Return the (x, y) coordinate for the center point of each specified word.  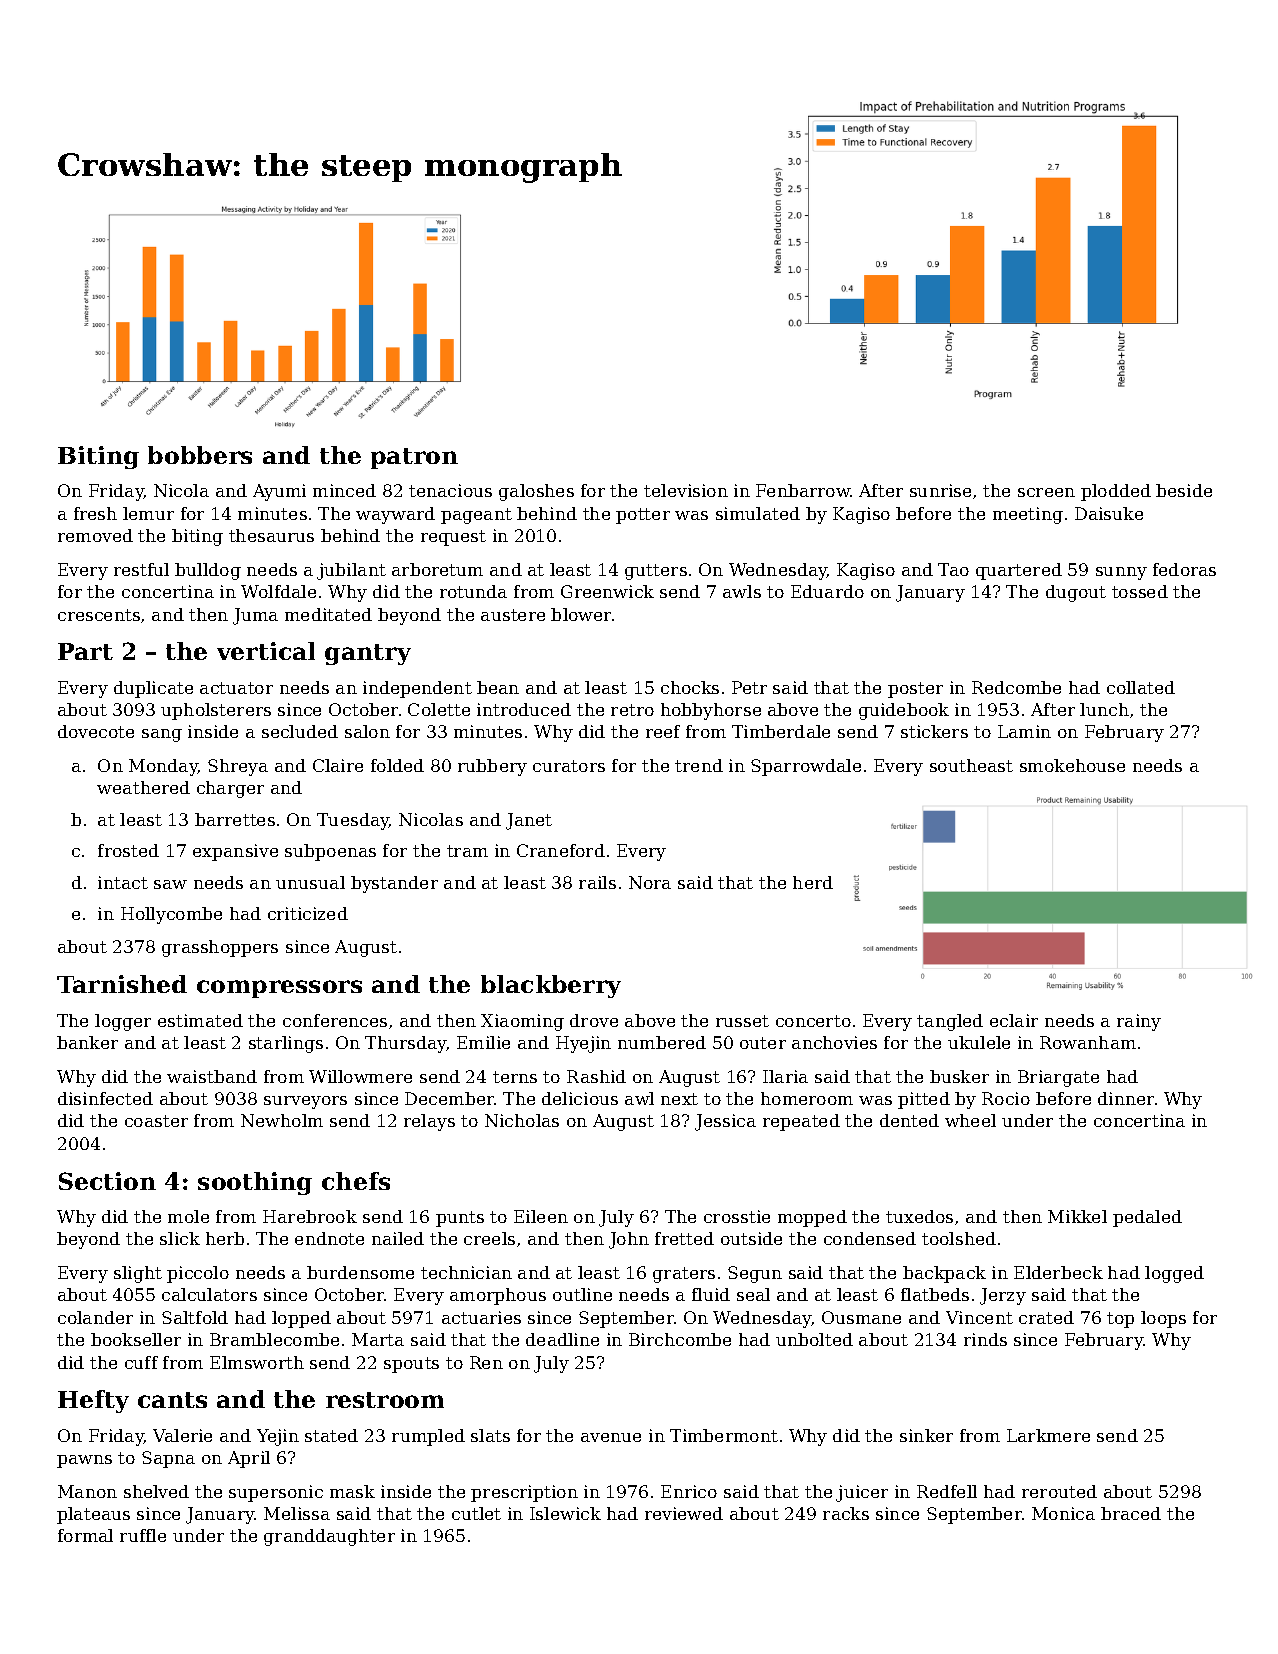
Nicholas (522, 1120)
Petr (749, 687)
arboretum (437, 569)
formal (85, 1535)
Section (107, 1181)
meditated (328, 614)
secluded (300, 731)
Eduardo (827, 591)
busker (959, 1076)
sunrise (940, 490)
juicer (862, 1493)
